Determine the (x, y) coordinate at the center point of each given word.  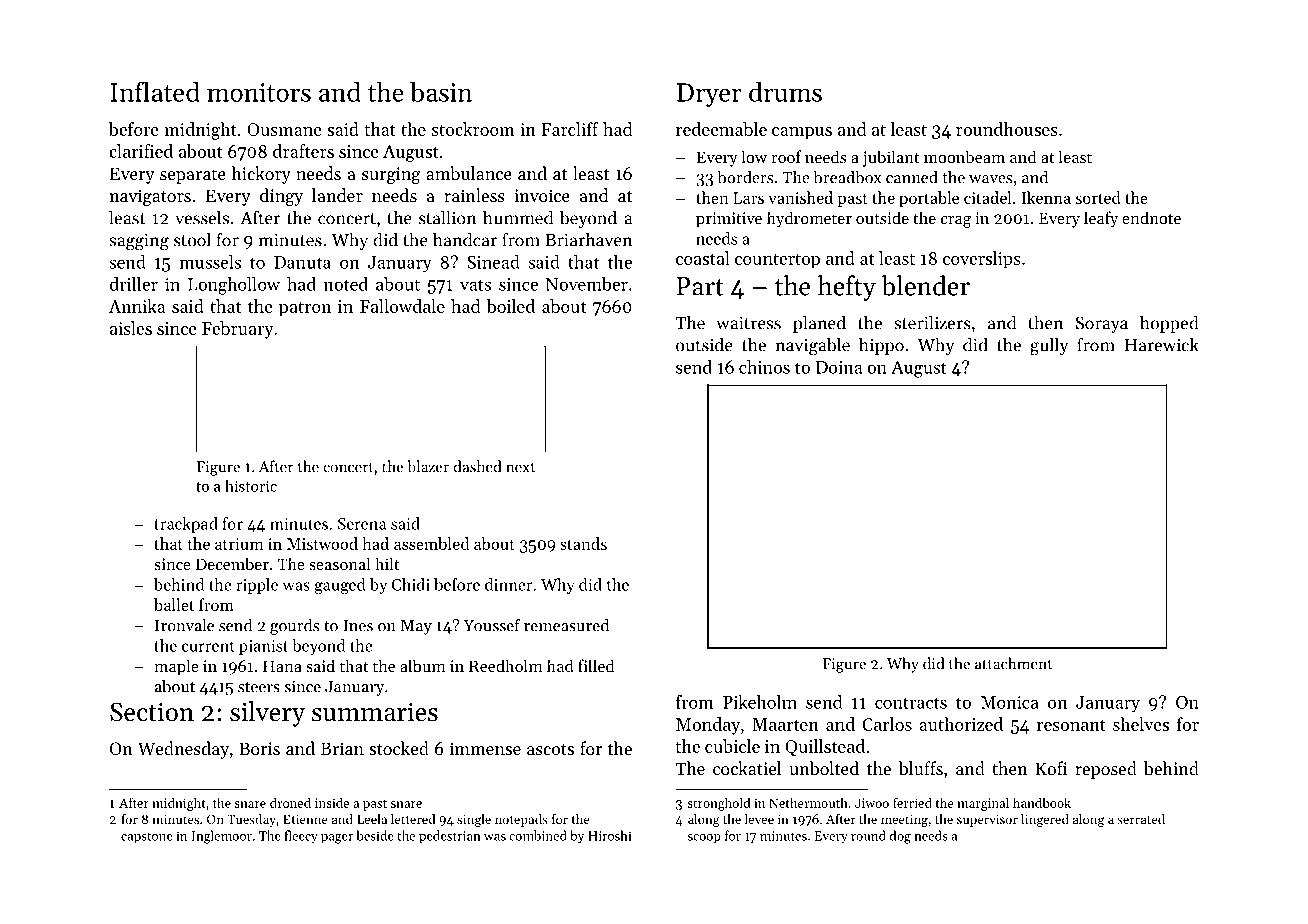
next (520, 467)
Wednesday (183, 750)
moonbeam (964, 156)
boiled (510, 306)
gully (1049, 346)
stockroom (473, 129)
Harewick (1161, 344)
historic (251, 486)
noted (346, 284)
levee (759, 819)
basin (441, 91)
